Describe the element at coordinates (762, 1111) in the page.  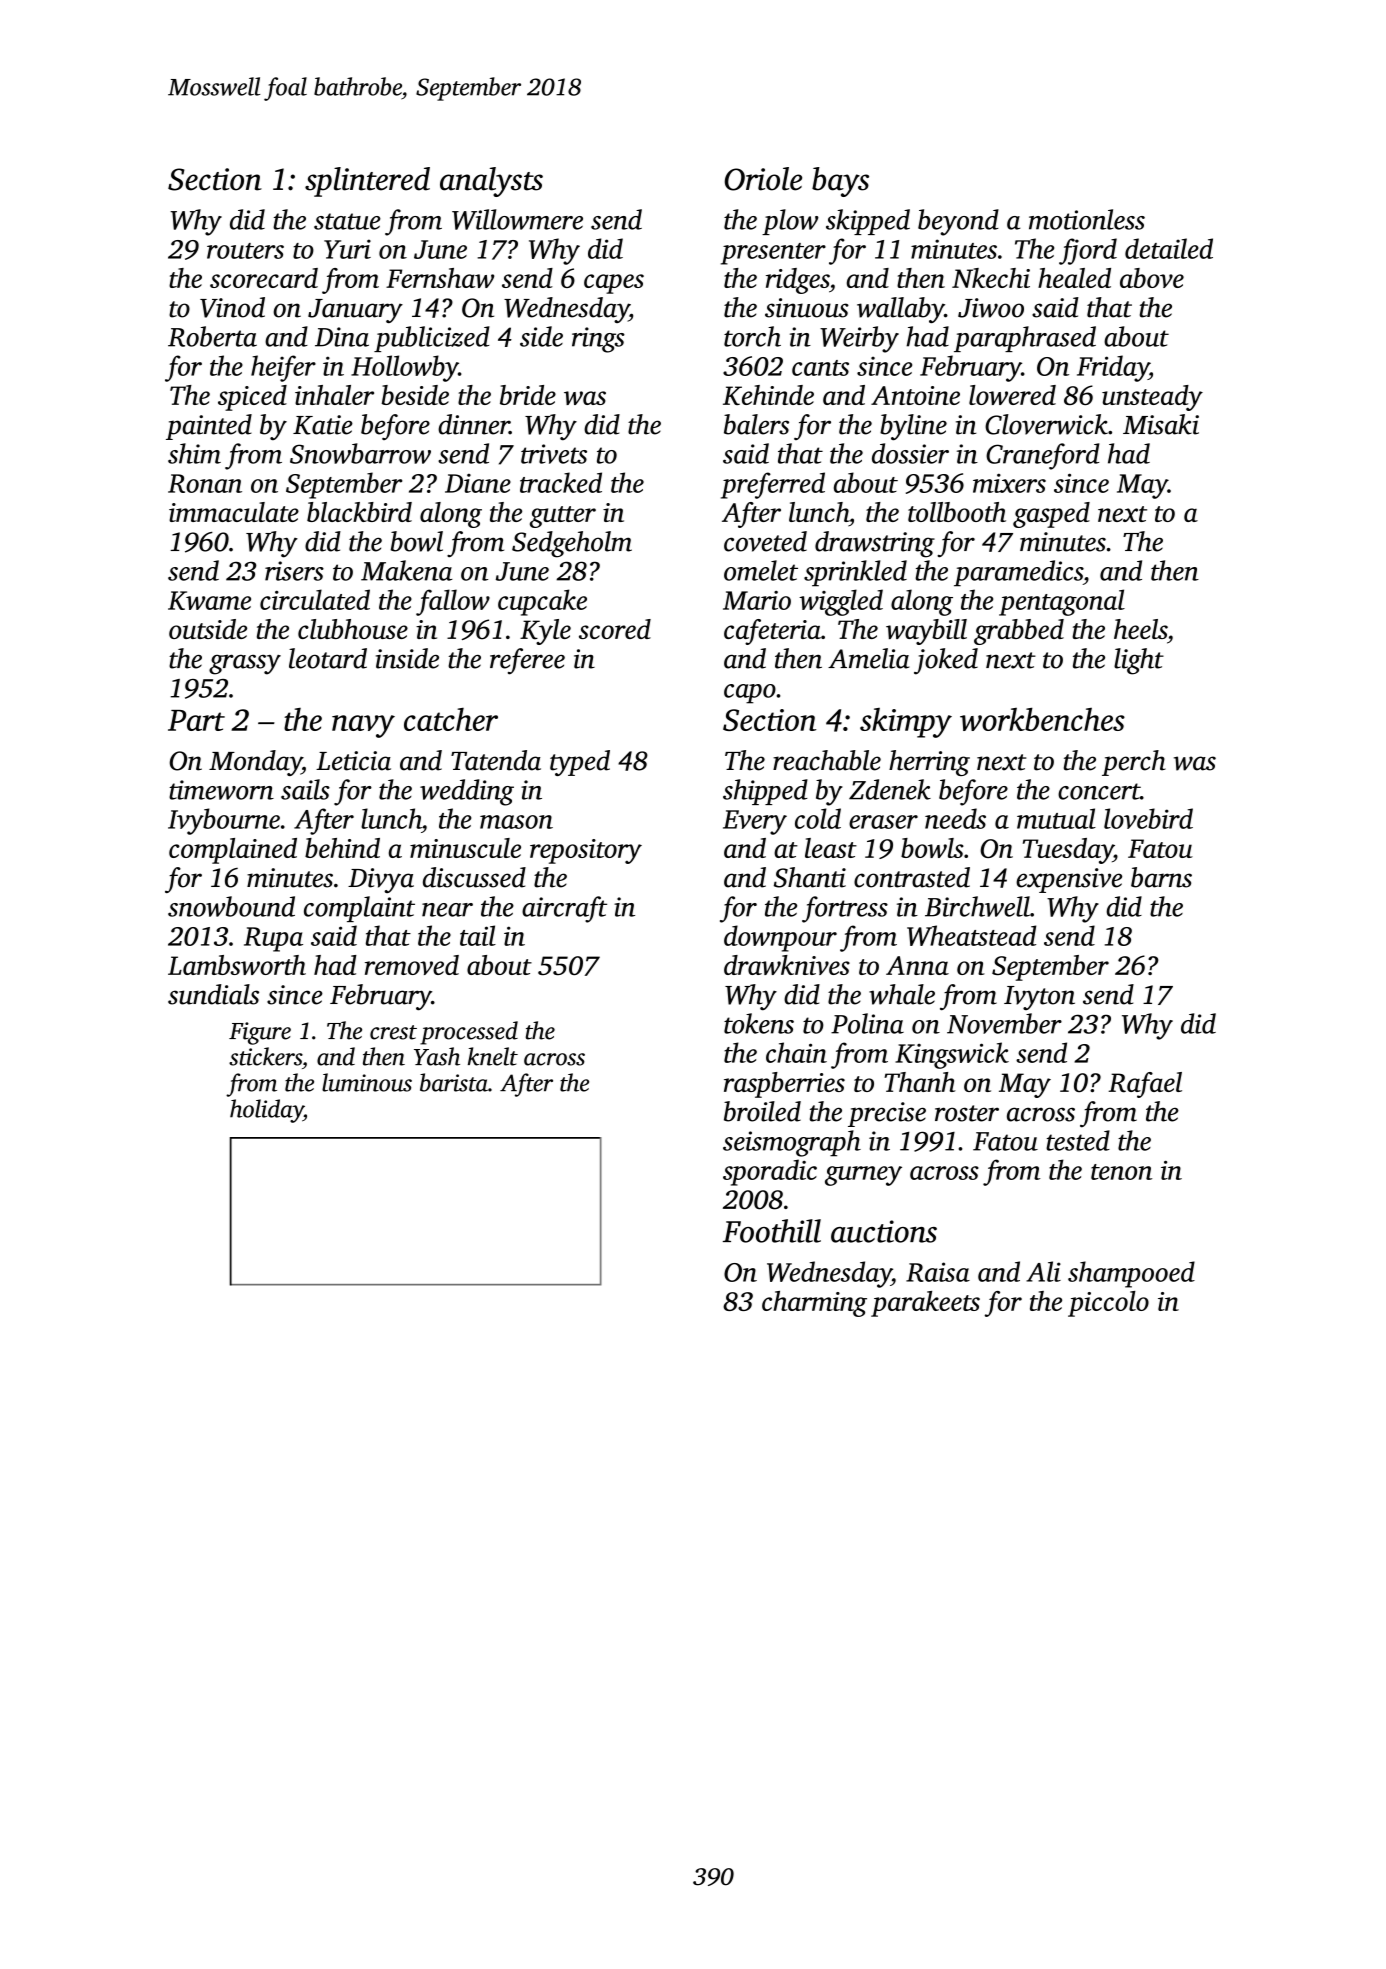
I see `broiled` at that location.
